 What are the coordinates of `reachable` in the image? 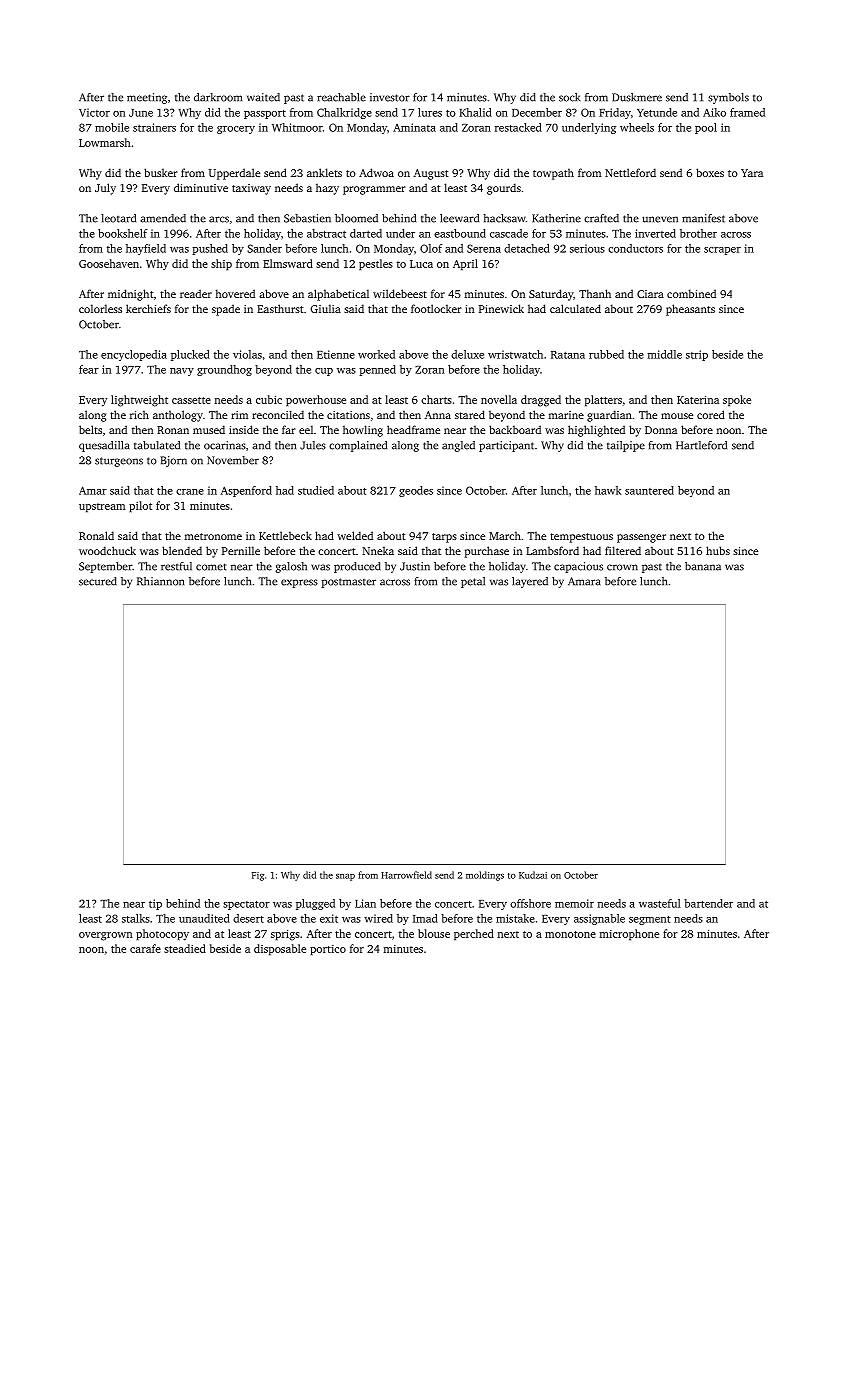 It's located at (341, 97).
